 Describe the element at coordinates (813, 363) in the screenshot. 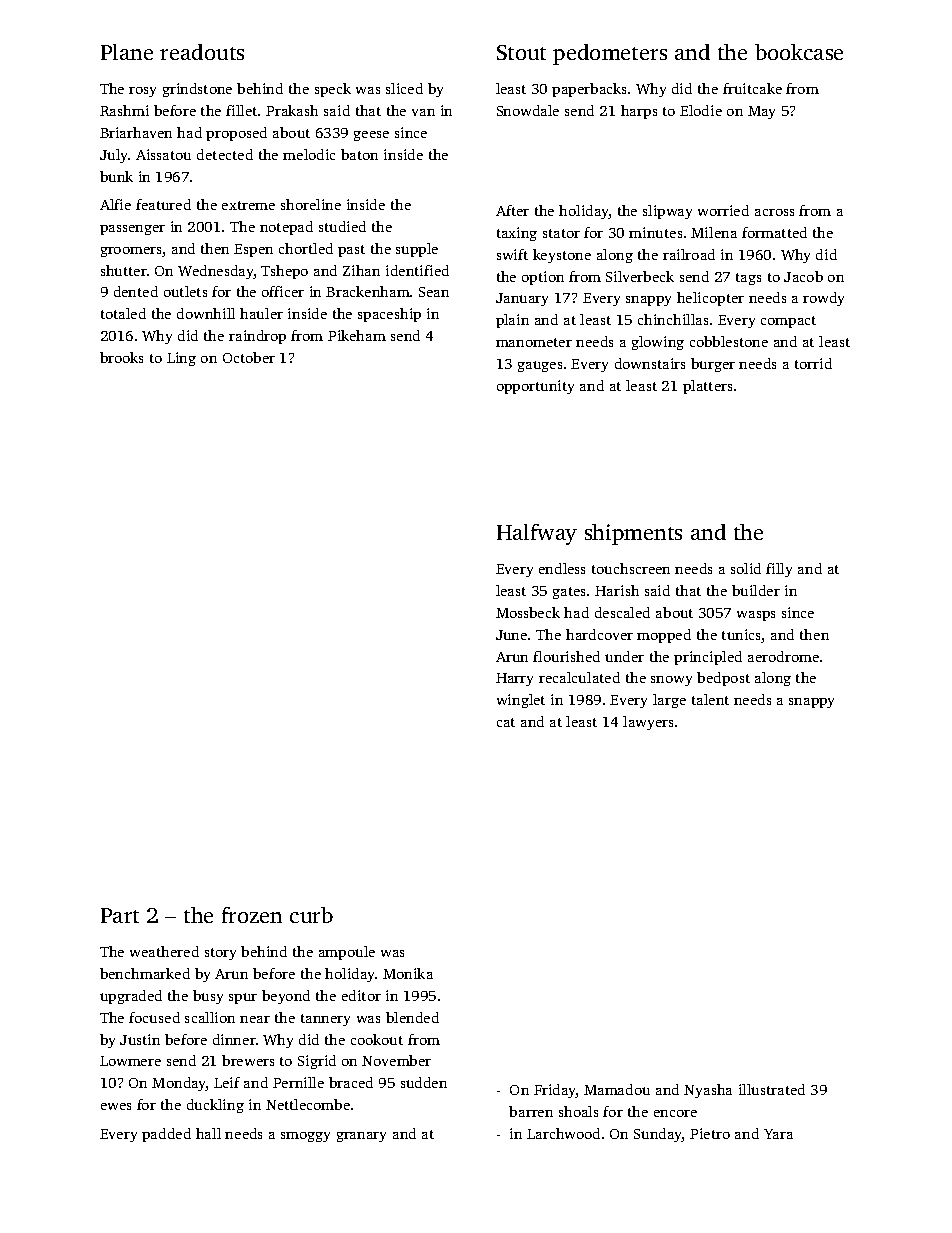

I see `torrid` at that location.
